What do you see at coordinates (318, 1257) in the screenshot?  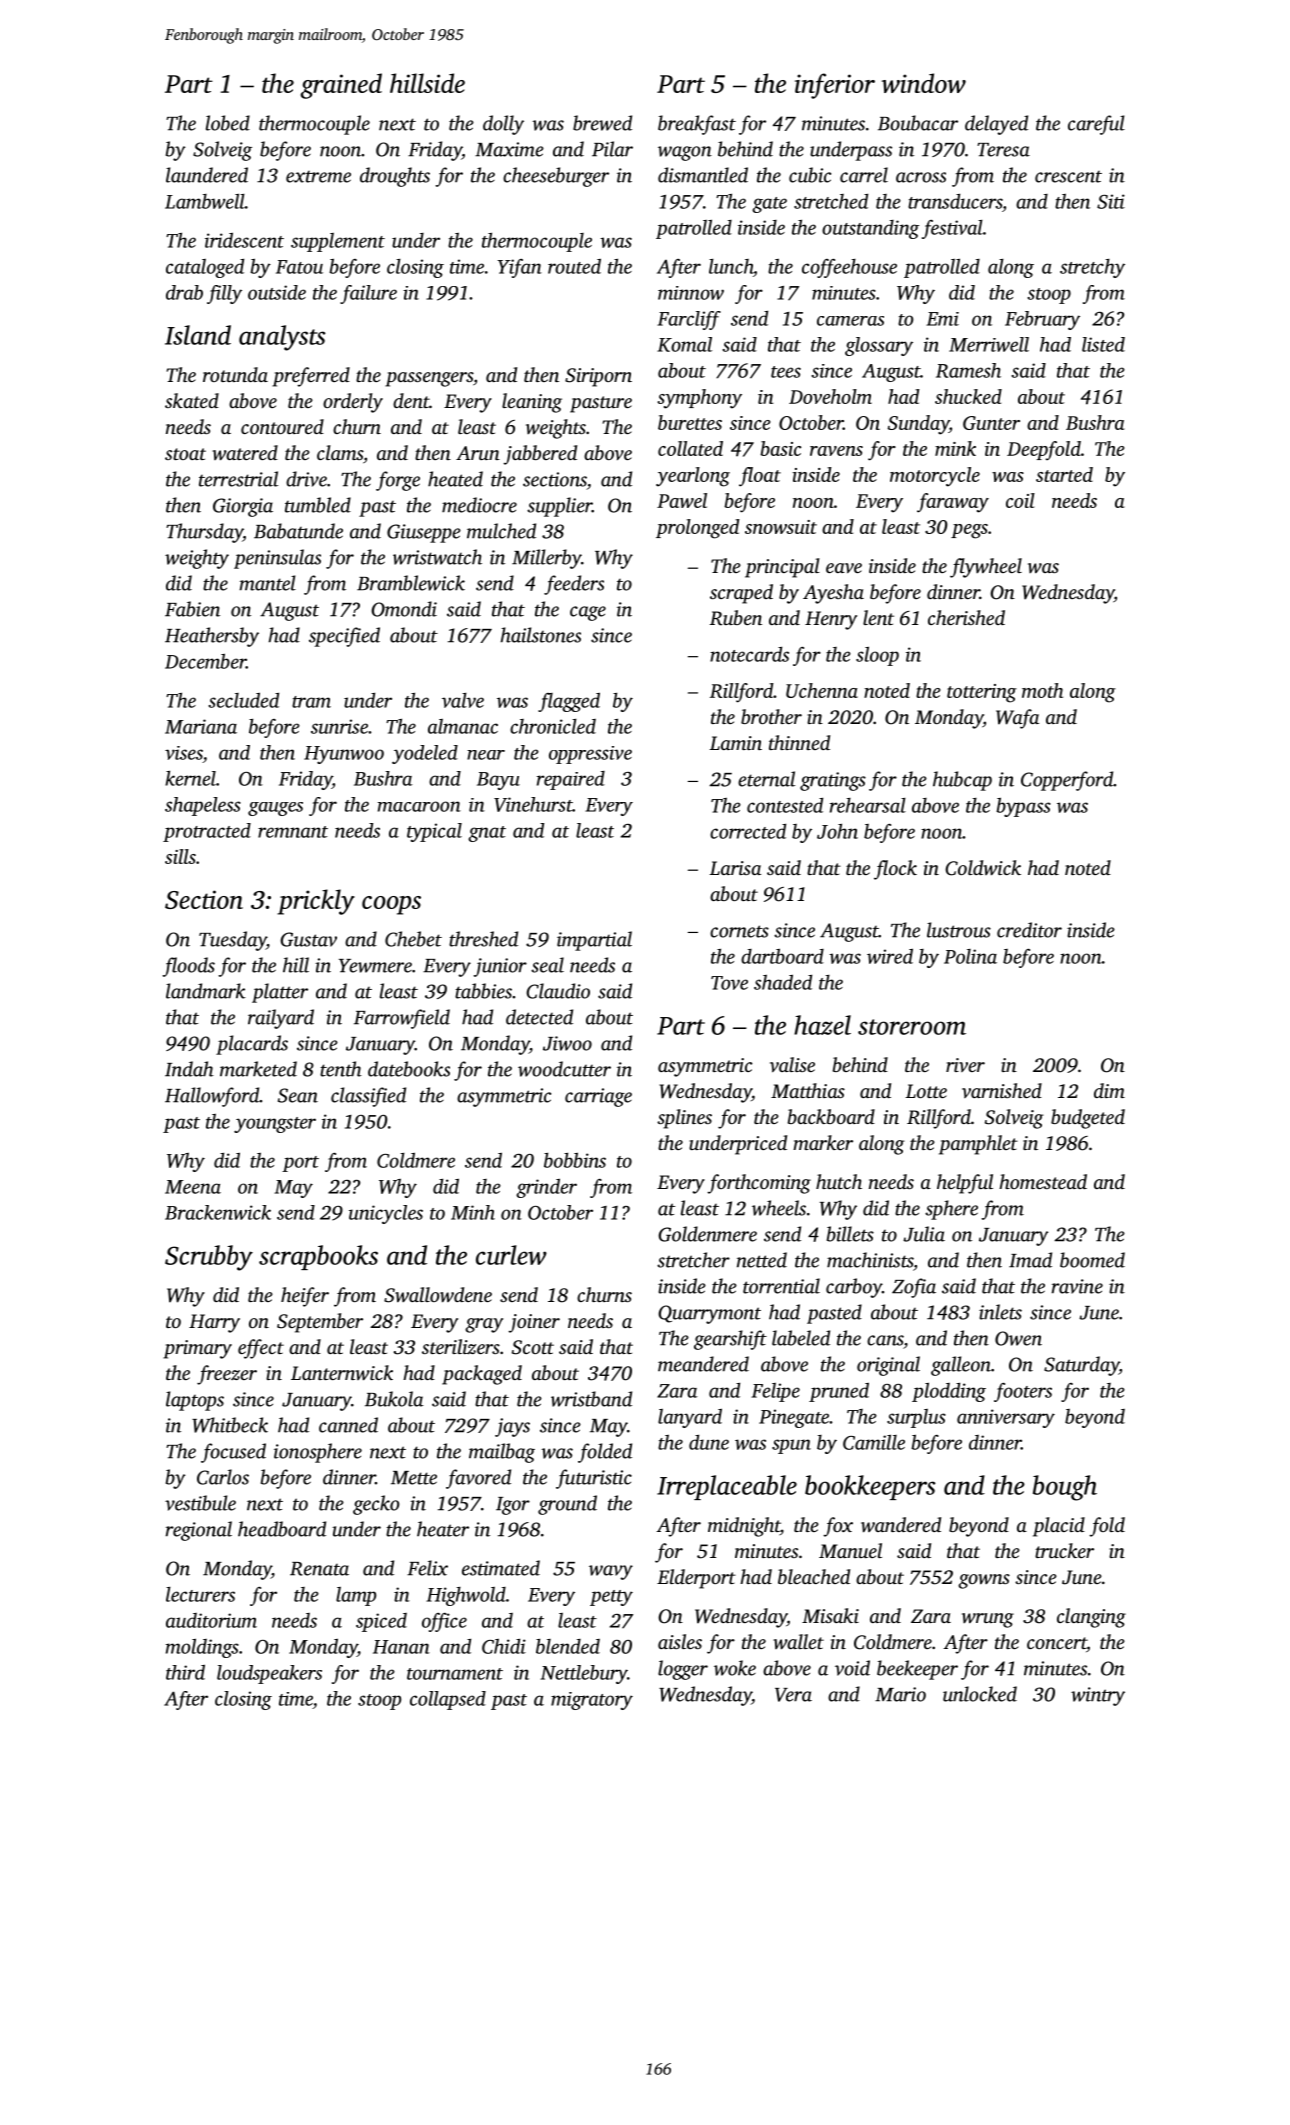 I see `scrapbooks` at bounding box center [318, 1257].
